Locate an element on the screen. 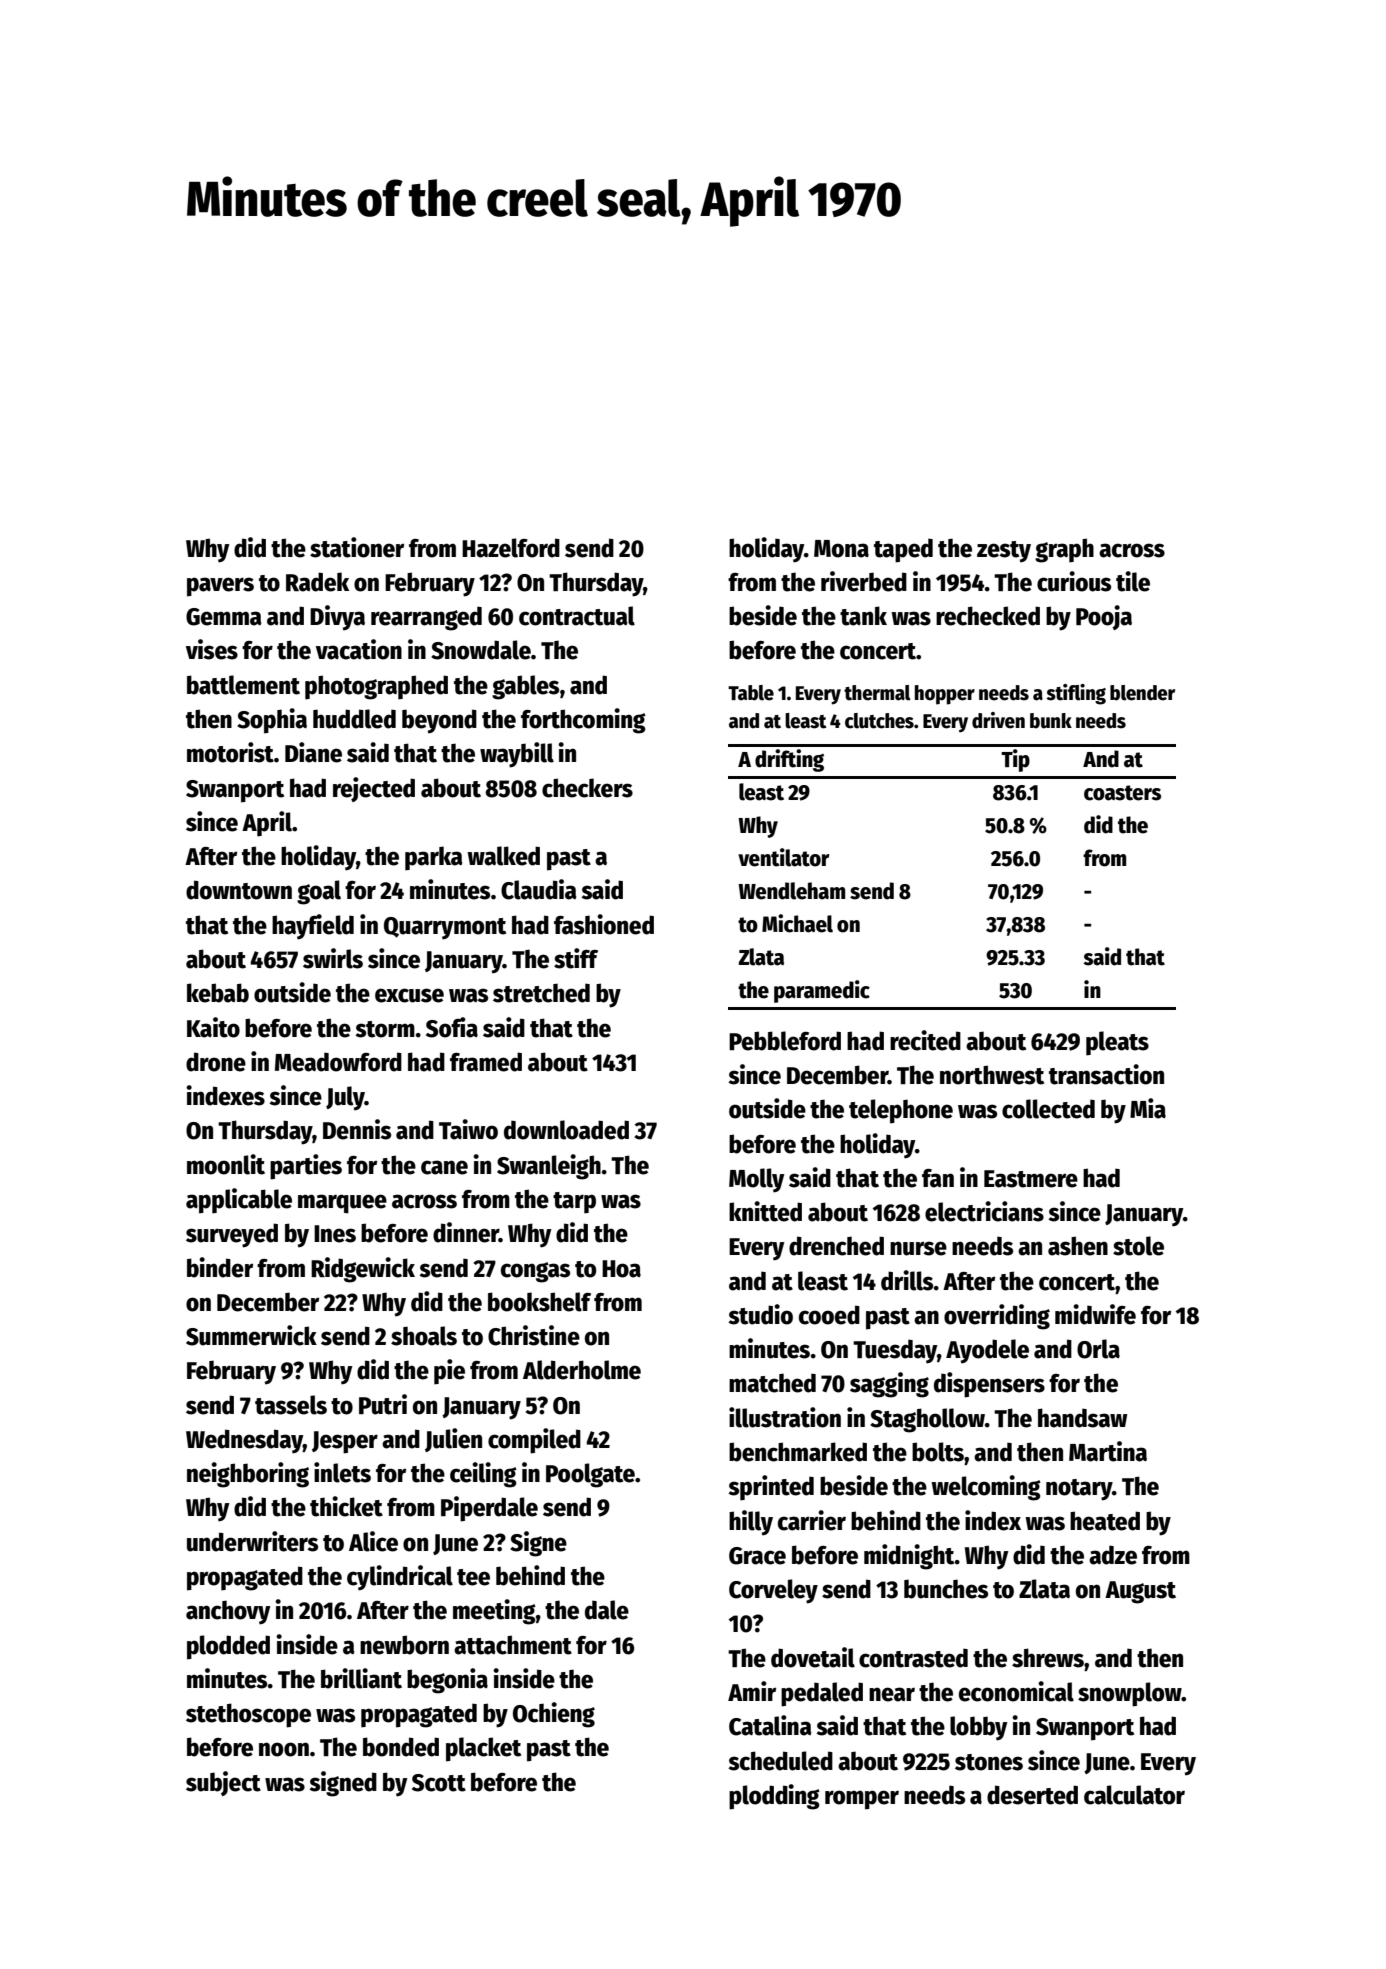  Scott is located at coordinates (439, 1783).
